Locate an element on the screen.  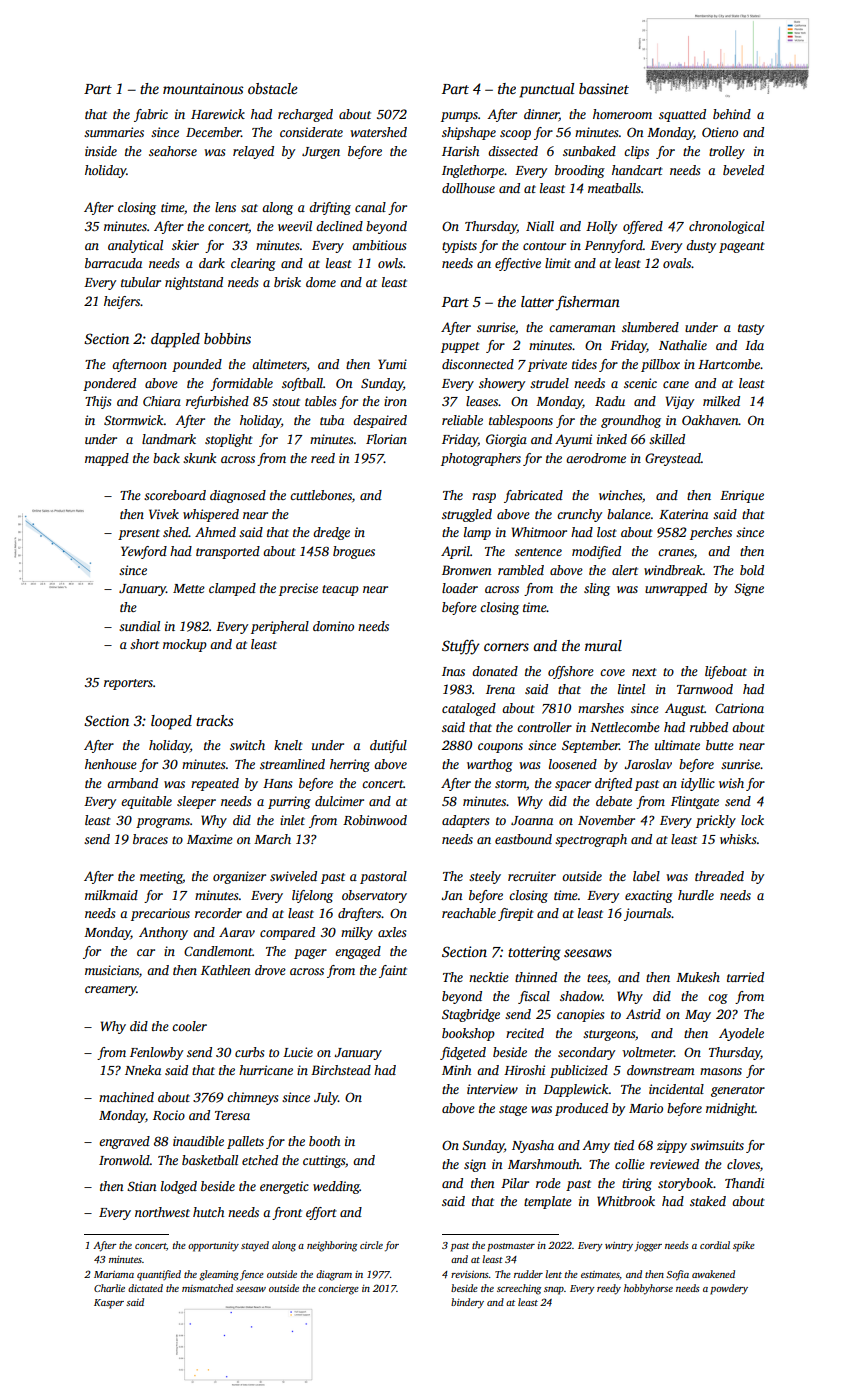
henhouse is located at coordinates (111, 764).
